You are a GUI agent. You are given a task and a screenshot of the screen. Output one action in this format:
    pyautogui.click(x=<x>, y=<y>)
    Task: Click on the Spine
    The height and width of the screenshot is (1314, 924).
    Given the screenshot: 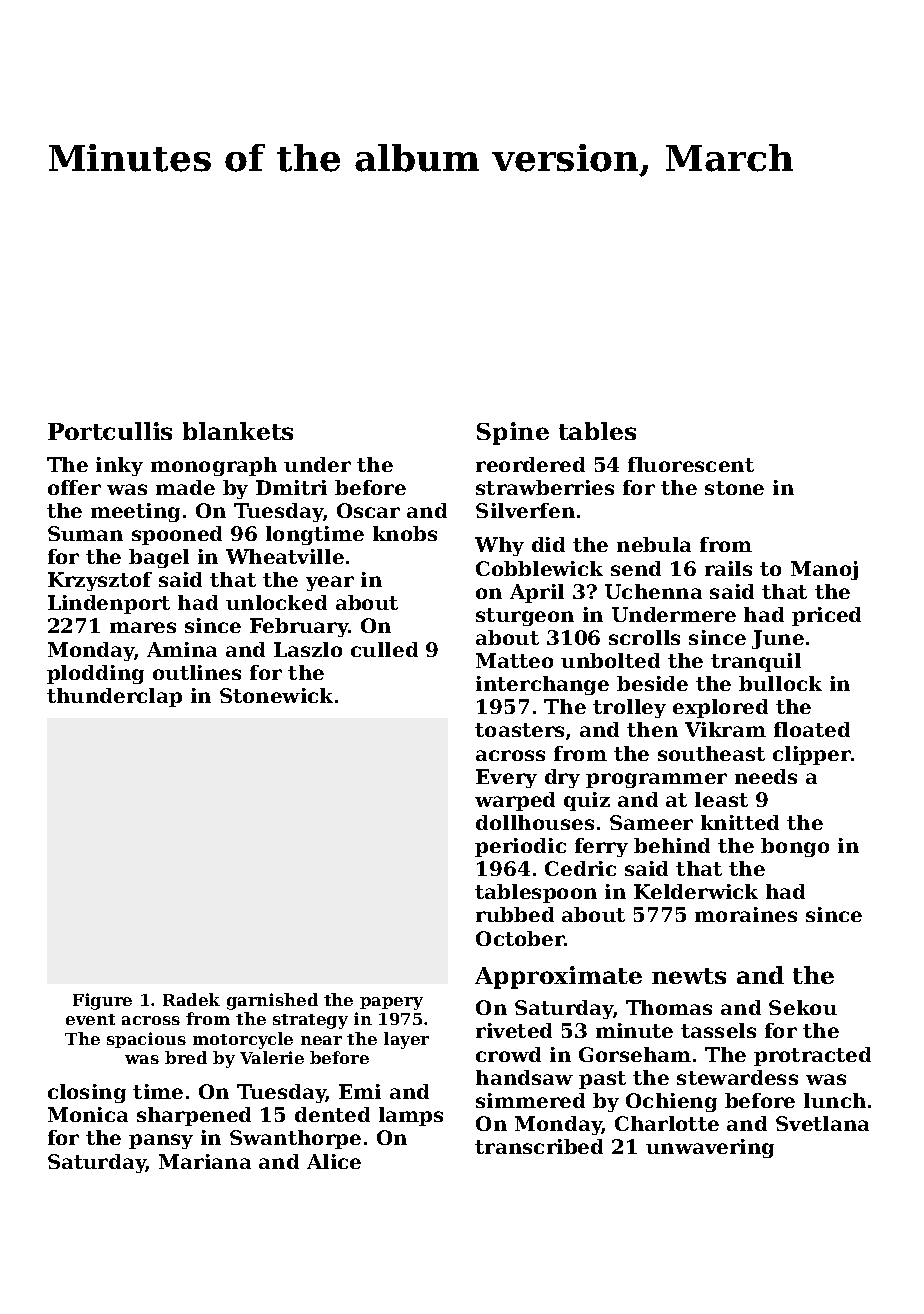 What is the action you would take?
    pyautogui.click(x=513, y=433)
